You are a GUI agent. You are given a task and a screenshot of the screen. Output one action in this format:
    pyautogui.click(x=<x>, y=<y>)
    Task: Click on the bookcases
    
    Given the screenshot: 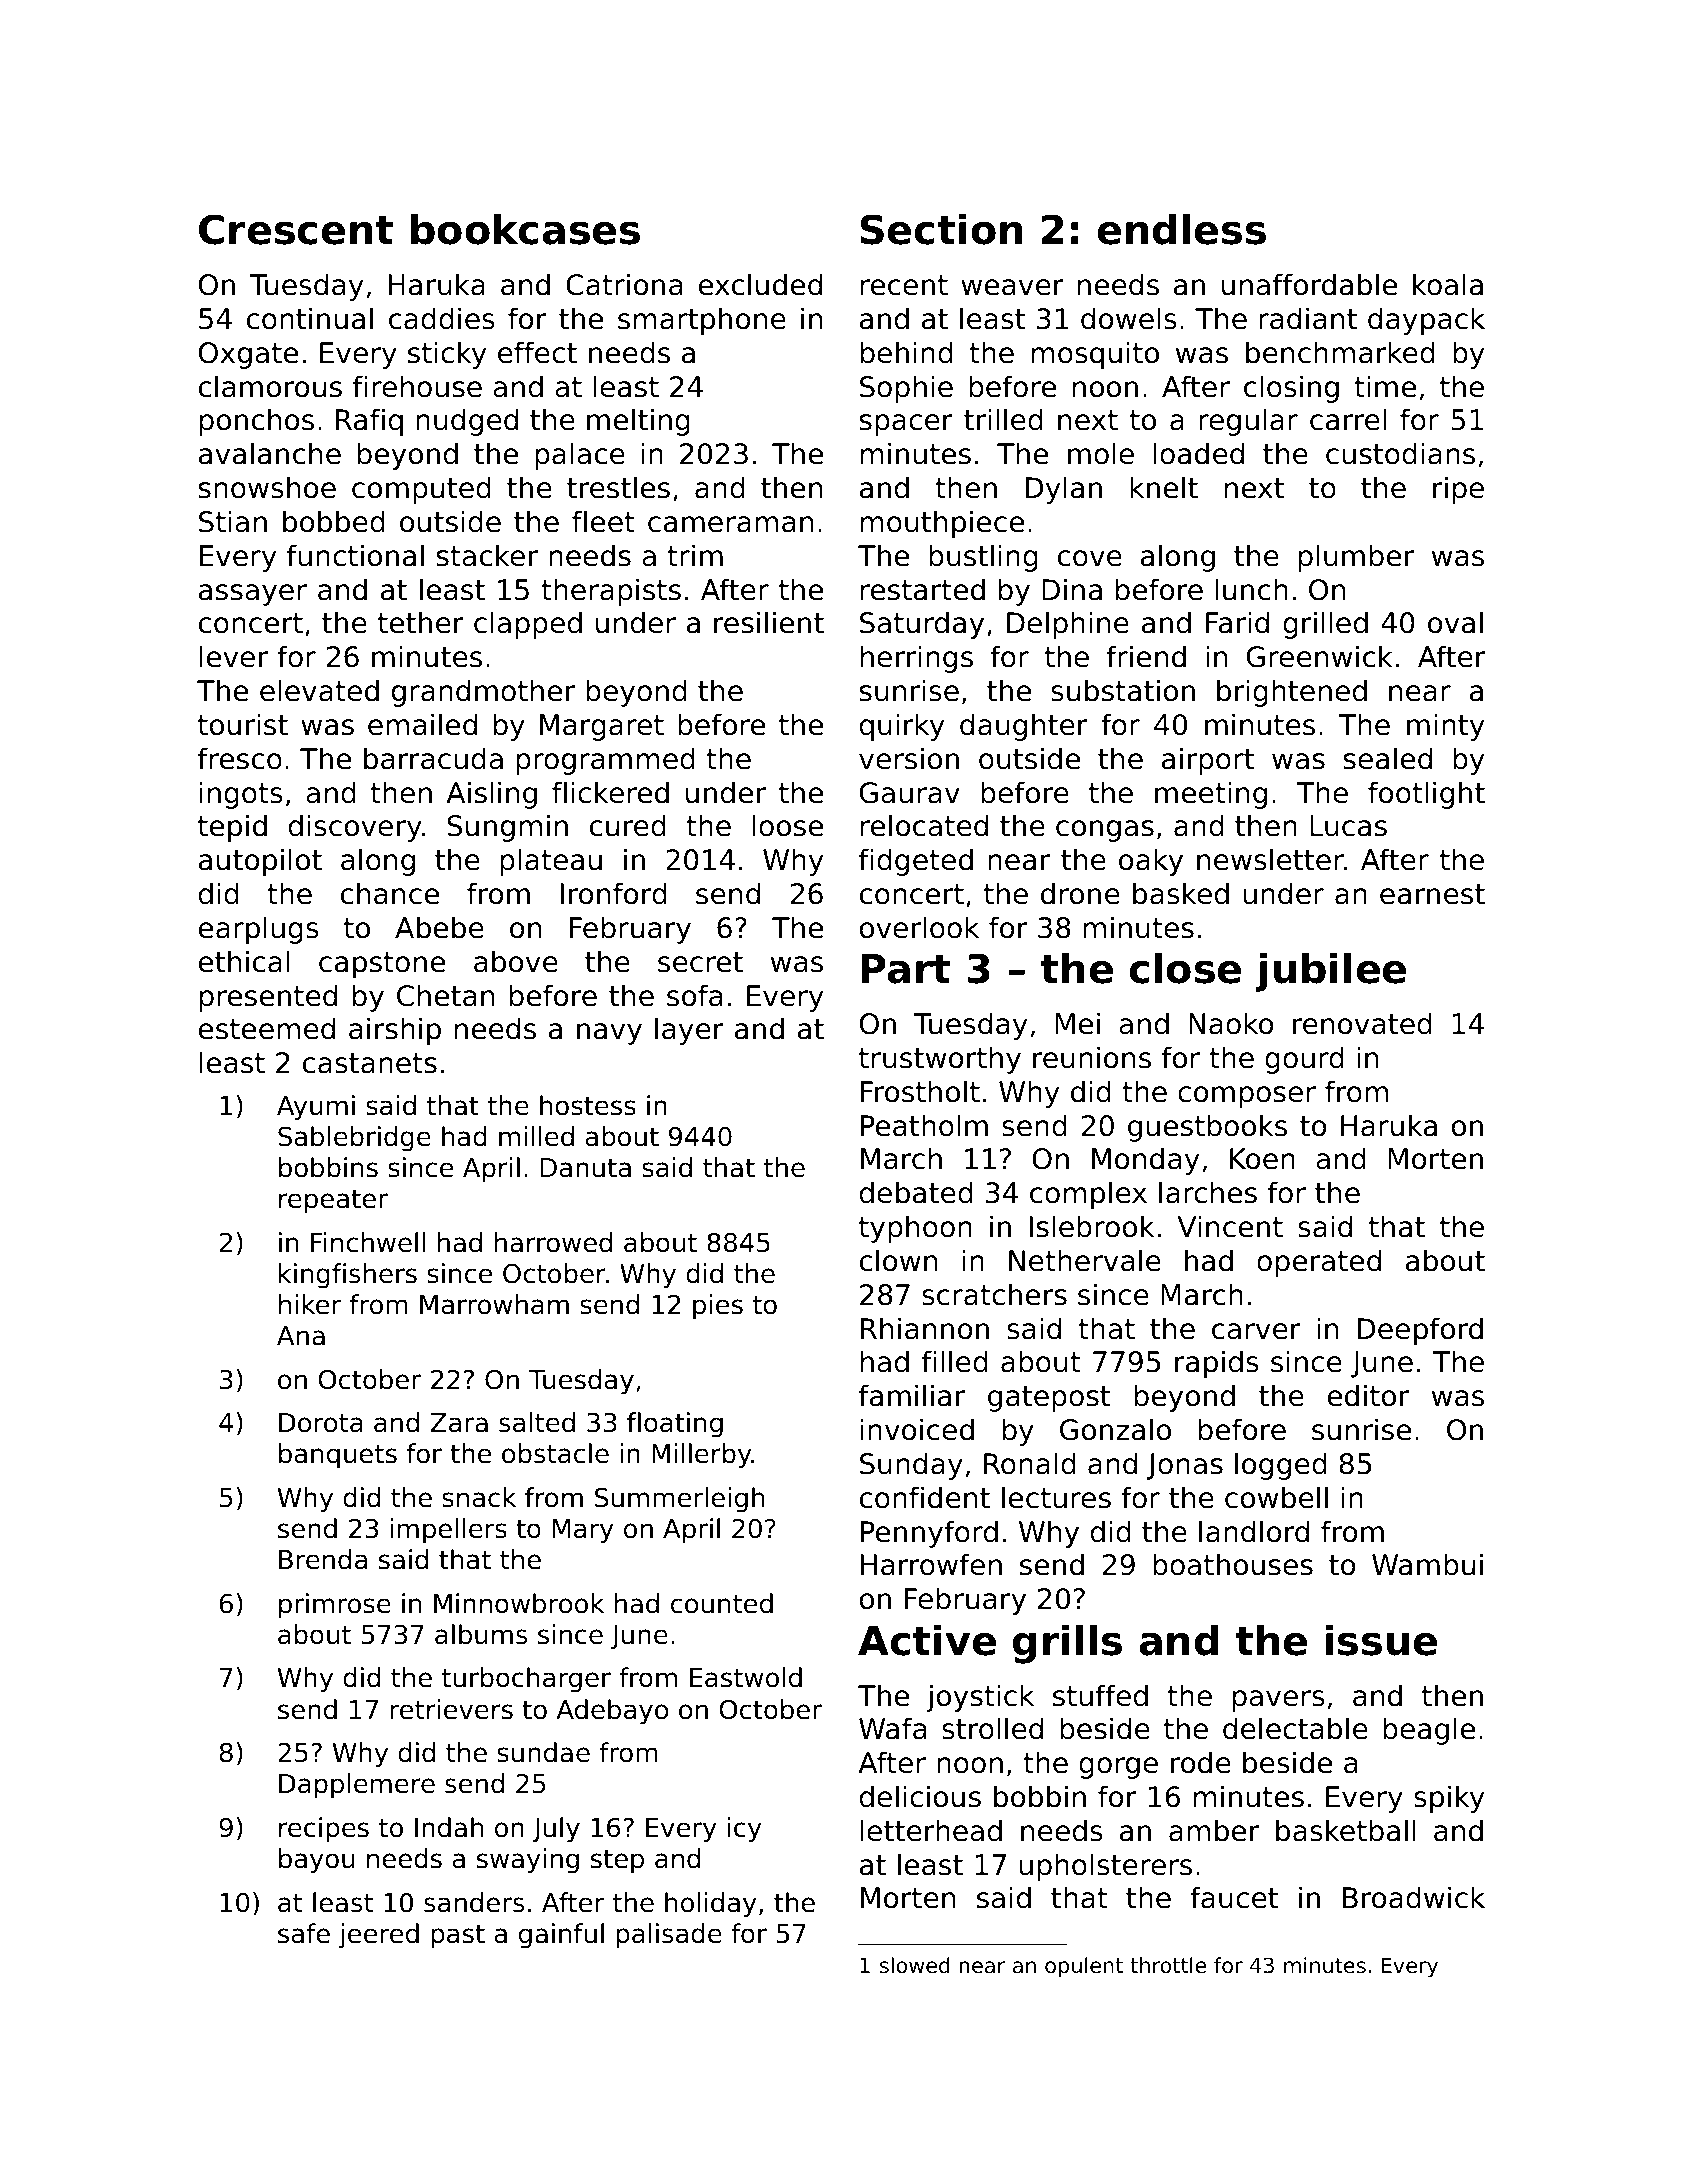 What is the action you would take?
    pyautogui.click(x=525, y=229)
